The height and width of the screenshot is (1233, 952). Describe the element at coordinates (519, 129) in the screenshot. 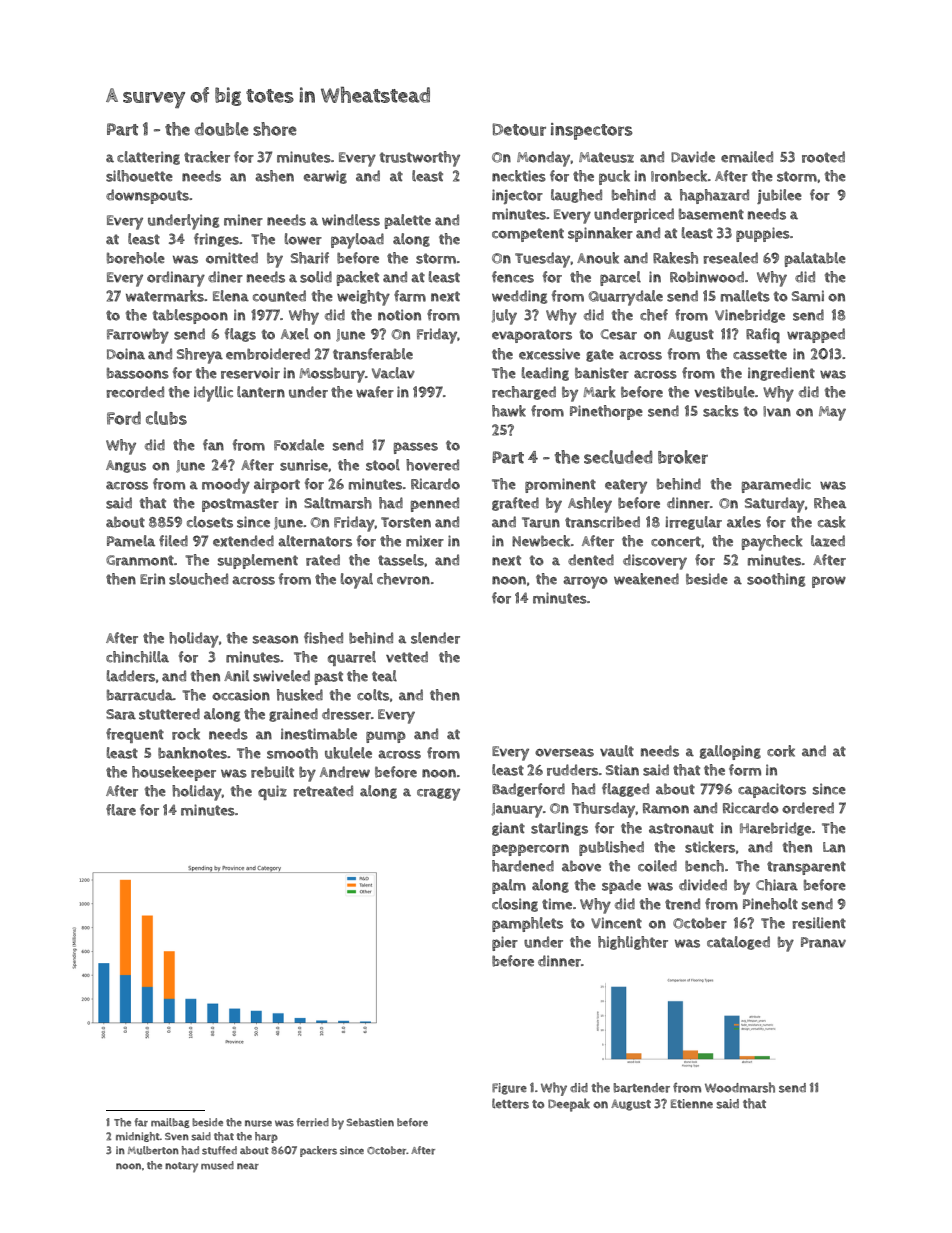

I see `Detour` at that location.
